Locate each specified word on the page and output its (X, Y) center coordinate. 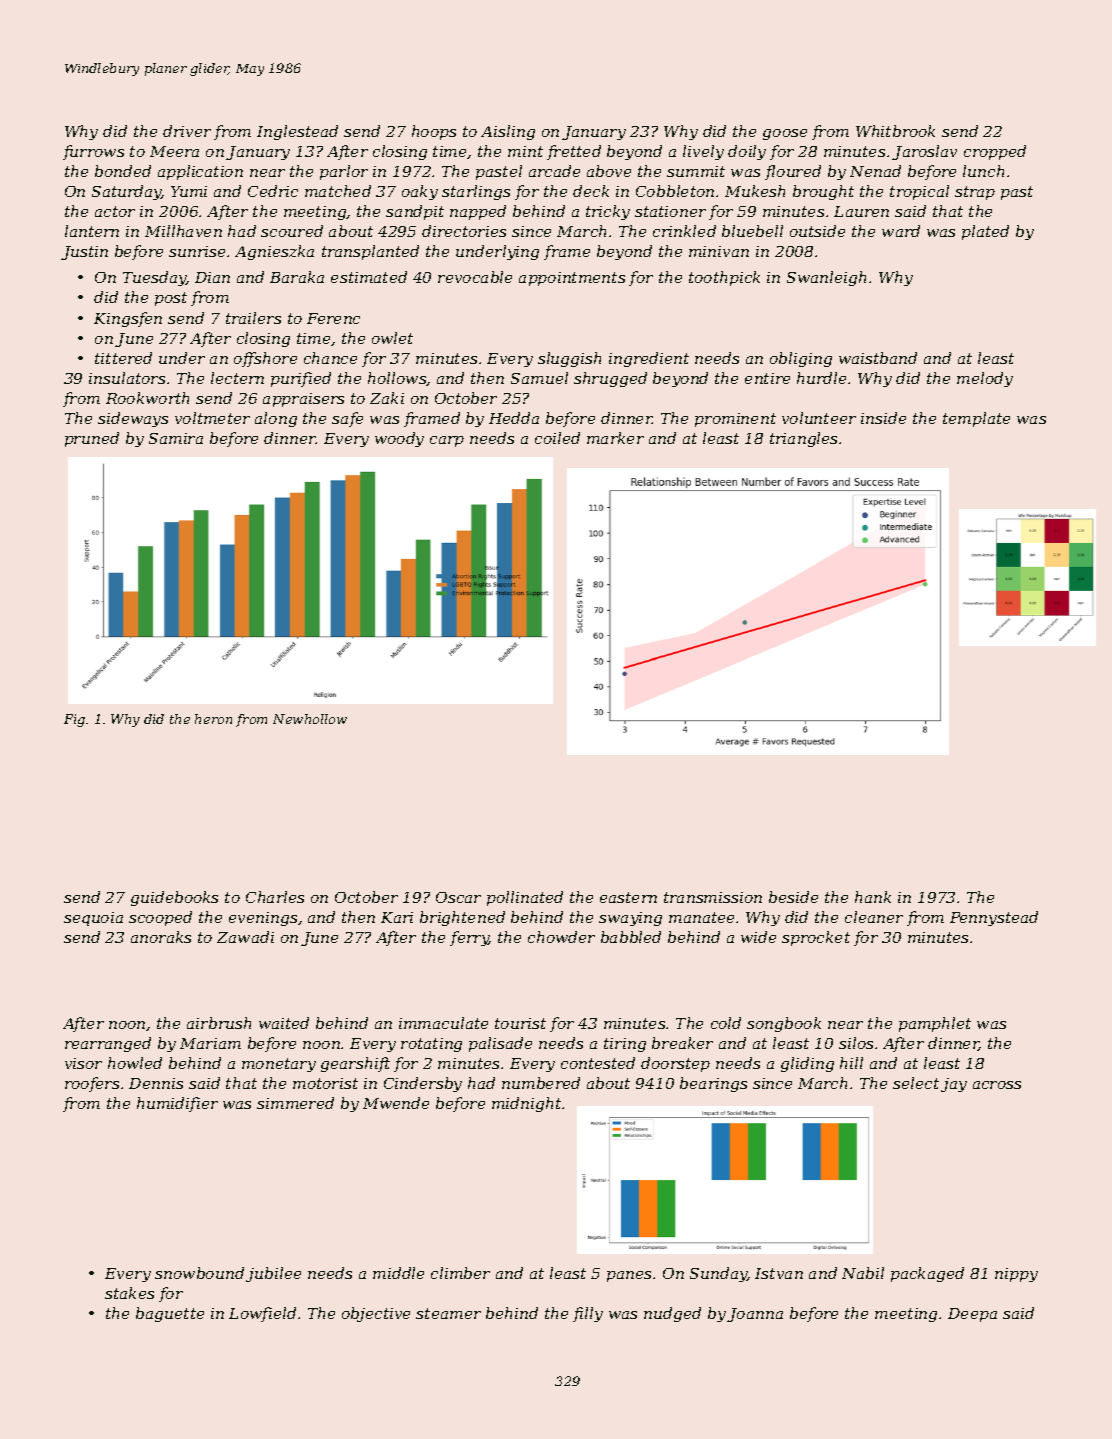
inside (883, 418)
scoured (292, 231)
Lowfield (262, 1314)
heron (213, 719)
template (976, 419)
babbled (631, 937)
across (997, 1085)
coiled (557, 438)
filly (588, 1314)
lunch (983, 171)
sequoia (93, 919)
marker (615, 438)
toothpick (724, 278)
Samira (176, 438)
